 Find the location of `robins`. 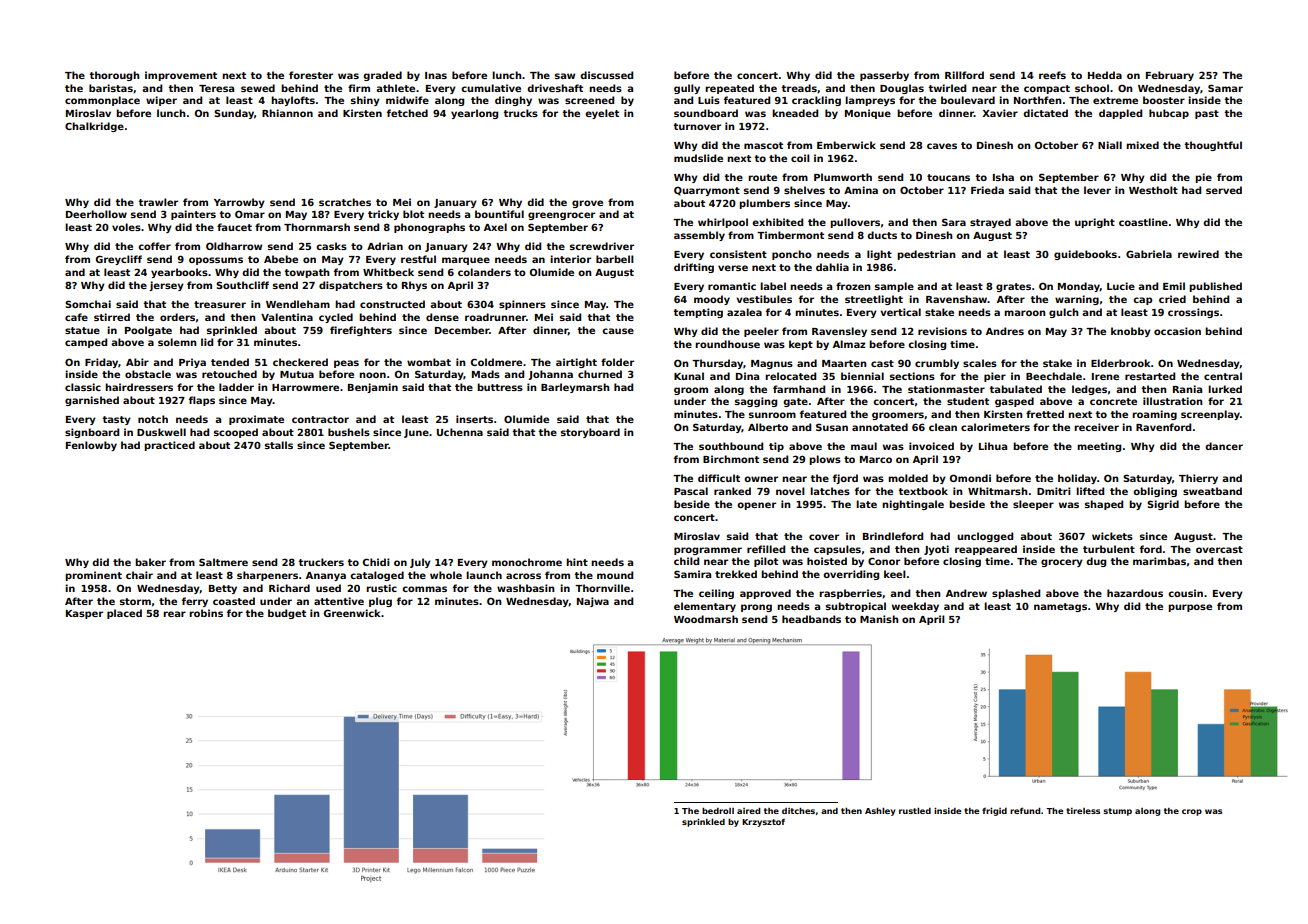

robins is located at coordinates (206, 613).
